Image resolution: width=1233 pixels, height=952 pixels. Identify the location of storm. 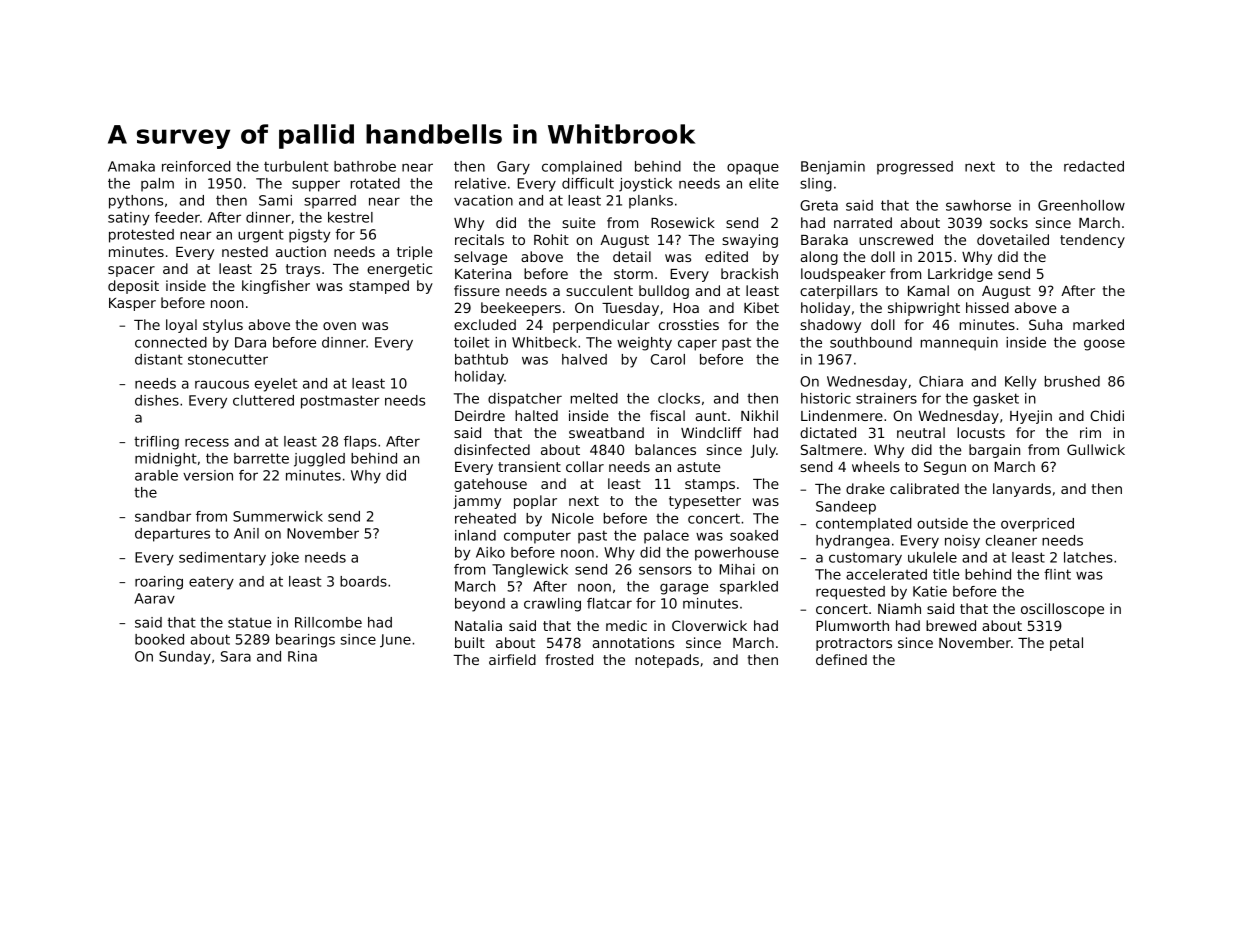
(633, 274).
